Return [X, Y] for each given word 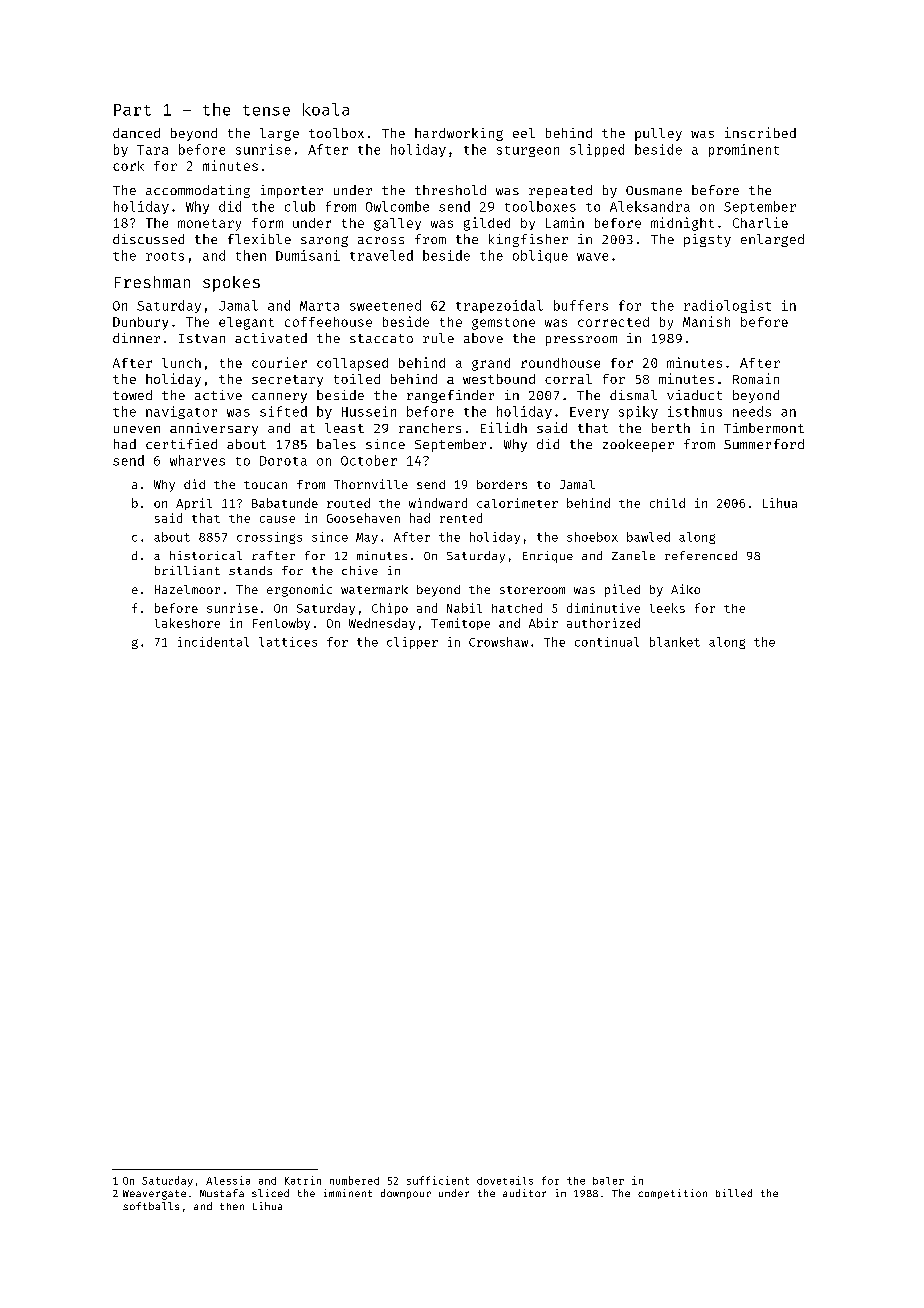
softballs [151, 1206]
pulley [658, 134]
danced [136, 133]
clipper [412, 643]
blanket [675, 642]
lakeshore [187, 623]
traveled [381, 255]
